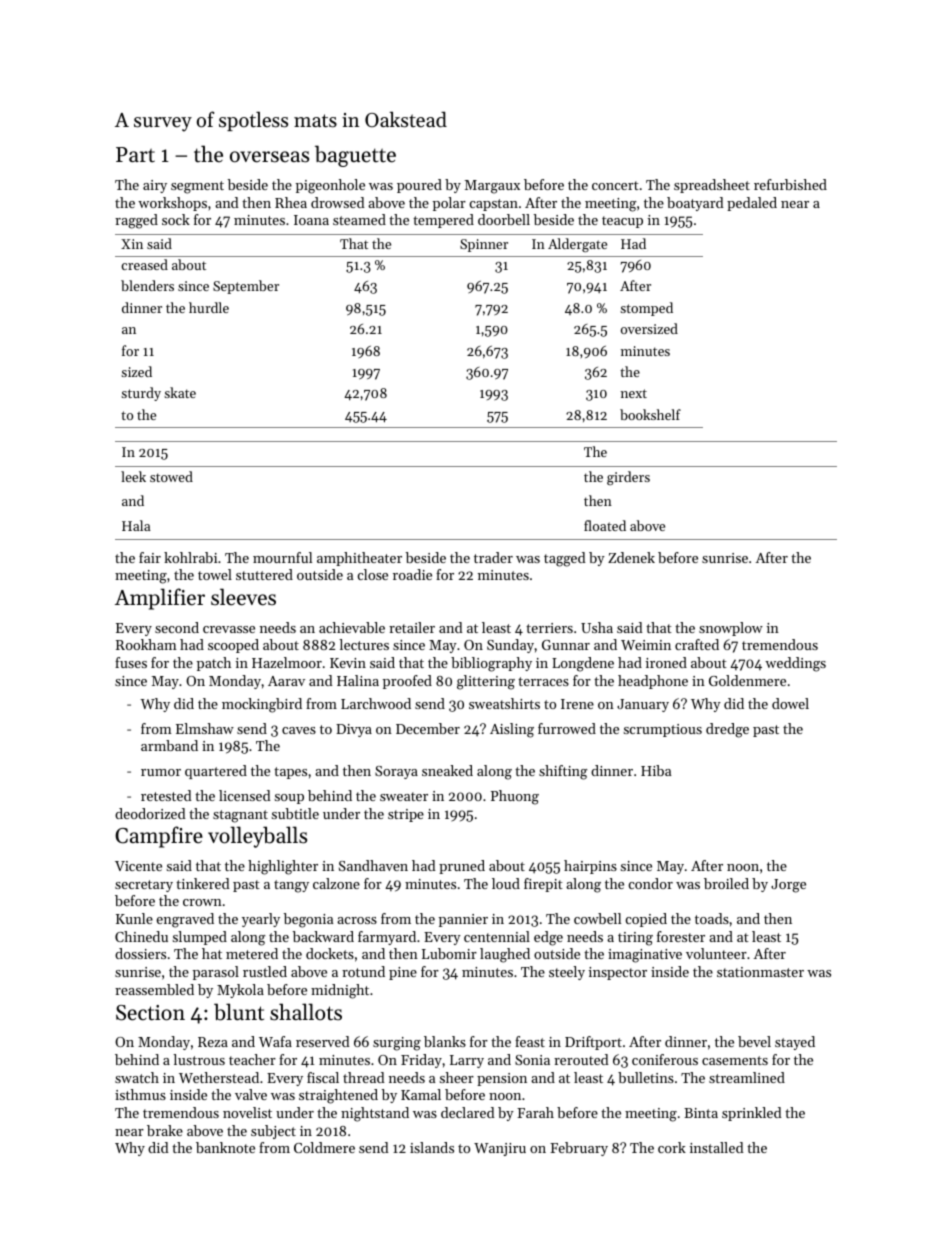  I want to click on girders, so click(628, 478).
